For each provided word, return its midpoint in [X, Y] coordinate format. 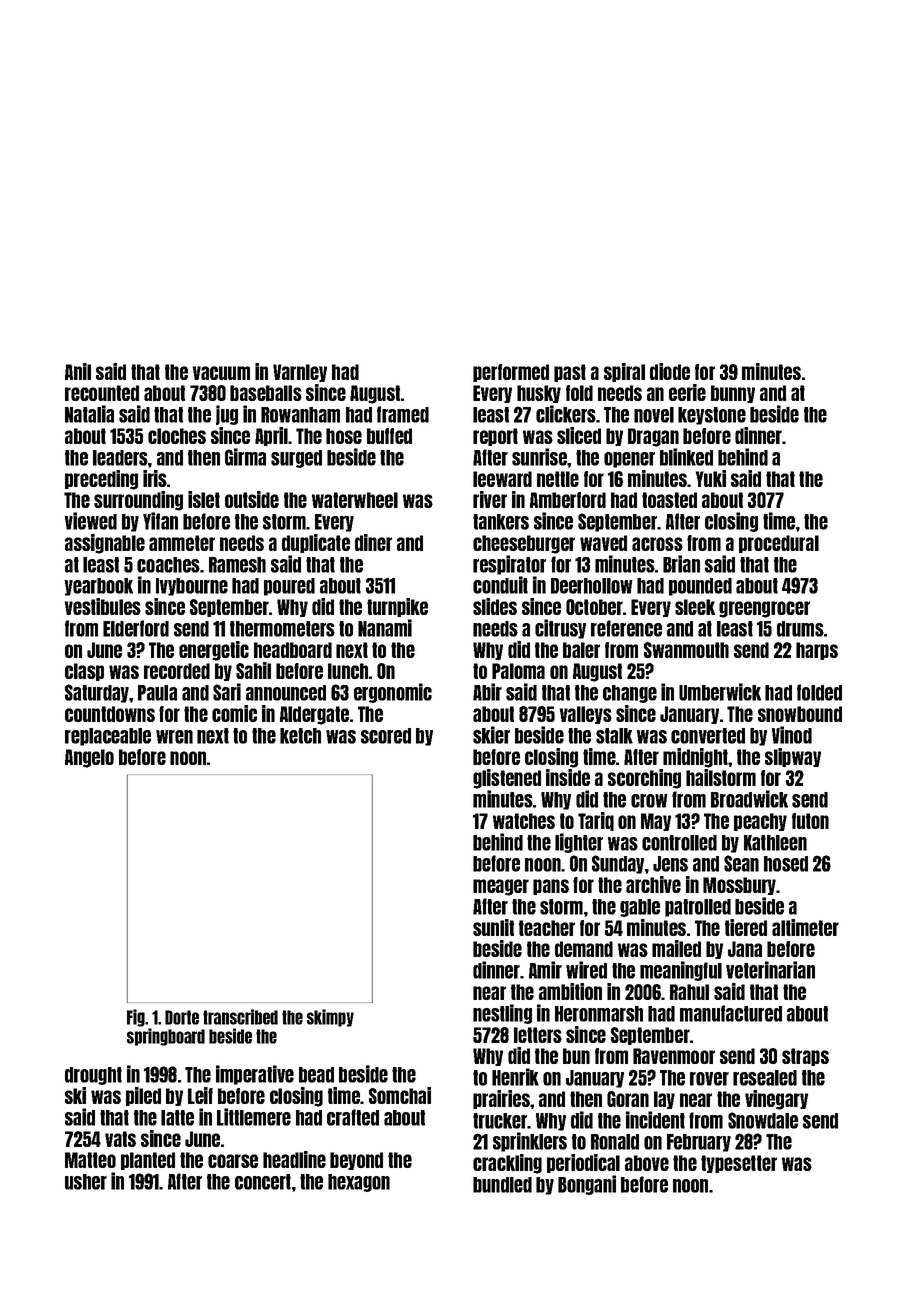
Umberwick [720, 692]
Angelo [89, 758]
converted [708, 736]
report [495, 437]
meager [501, 887]
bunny [733, 394]
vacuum [221, 373]
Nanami [385, 628]
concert [263, 1182]
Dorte [182, 1017]
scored [386, 736]
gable [640, 908]
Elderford [136, 628]
